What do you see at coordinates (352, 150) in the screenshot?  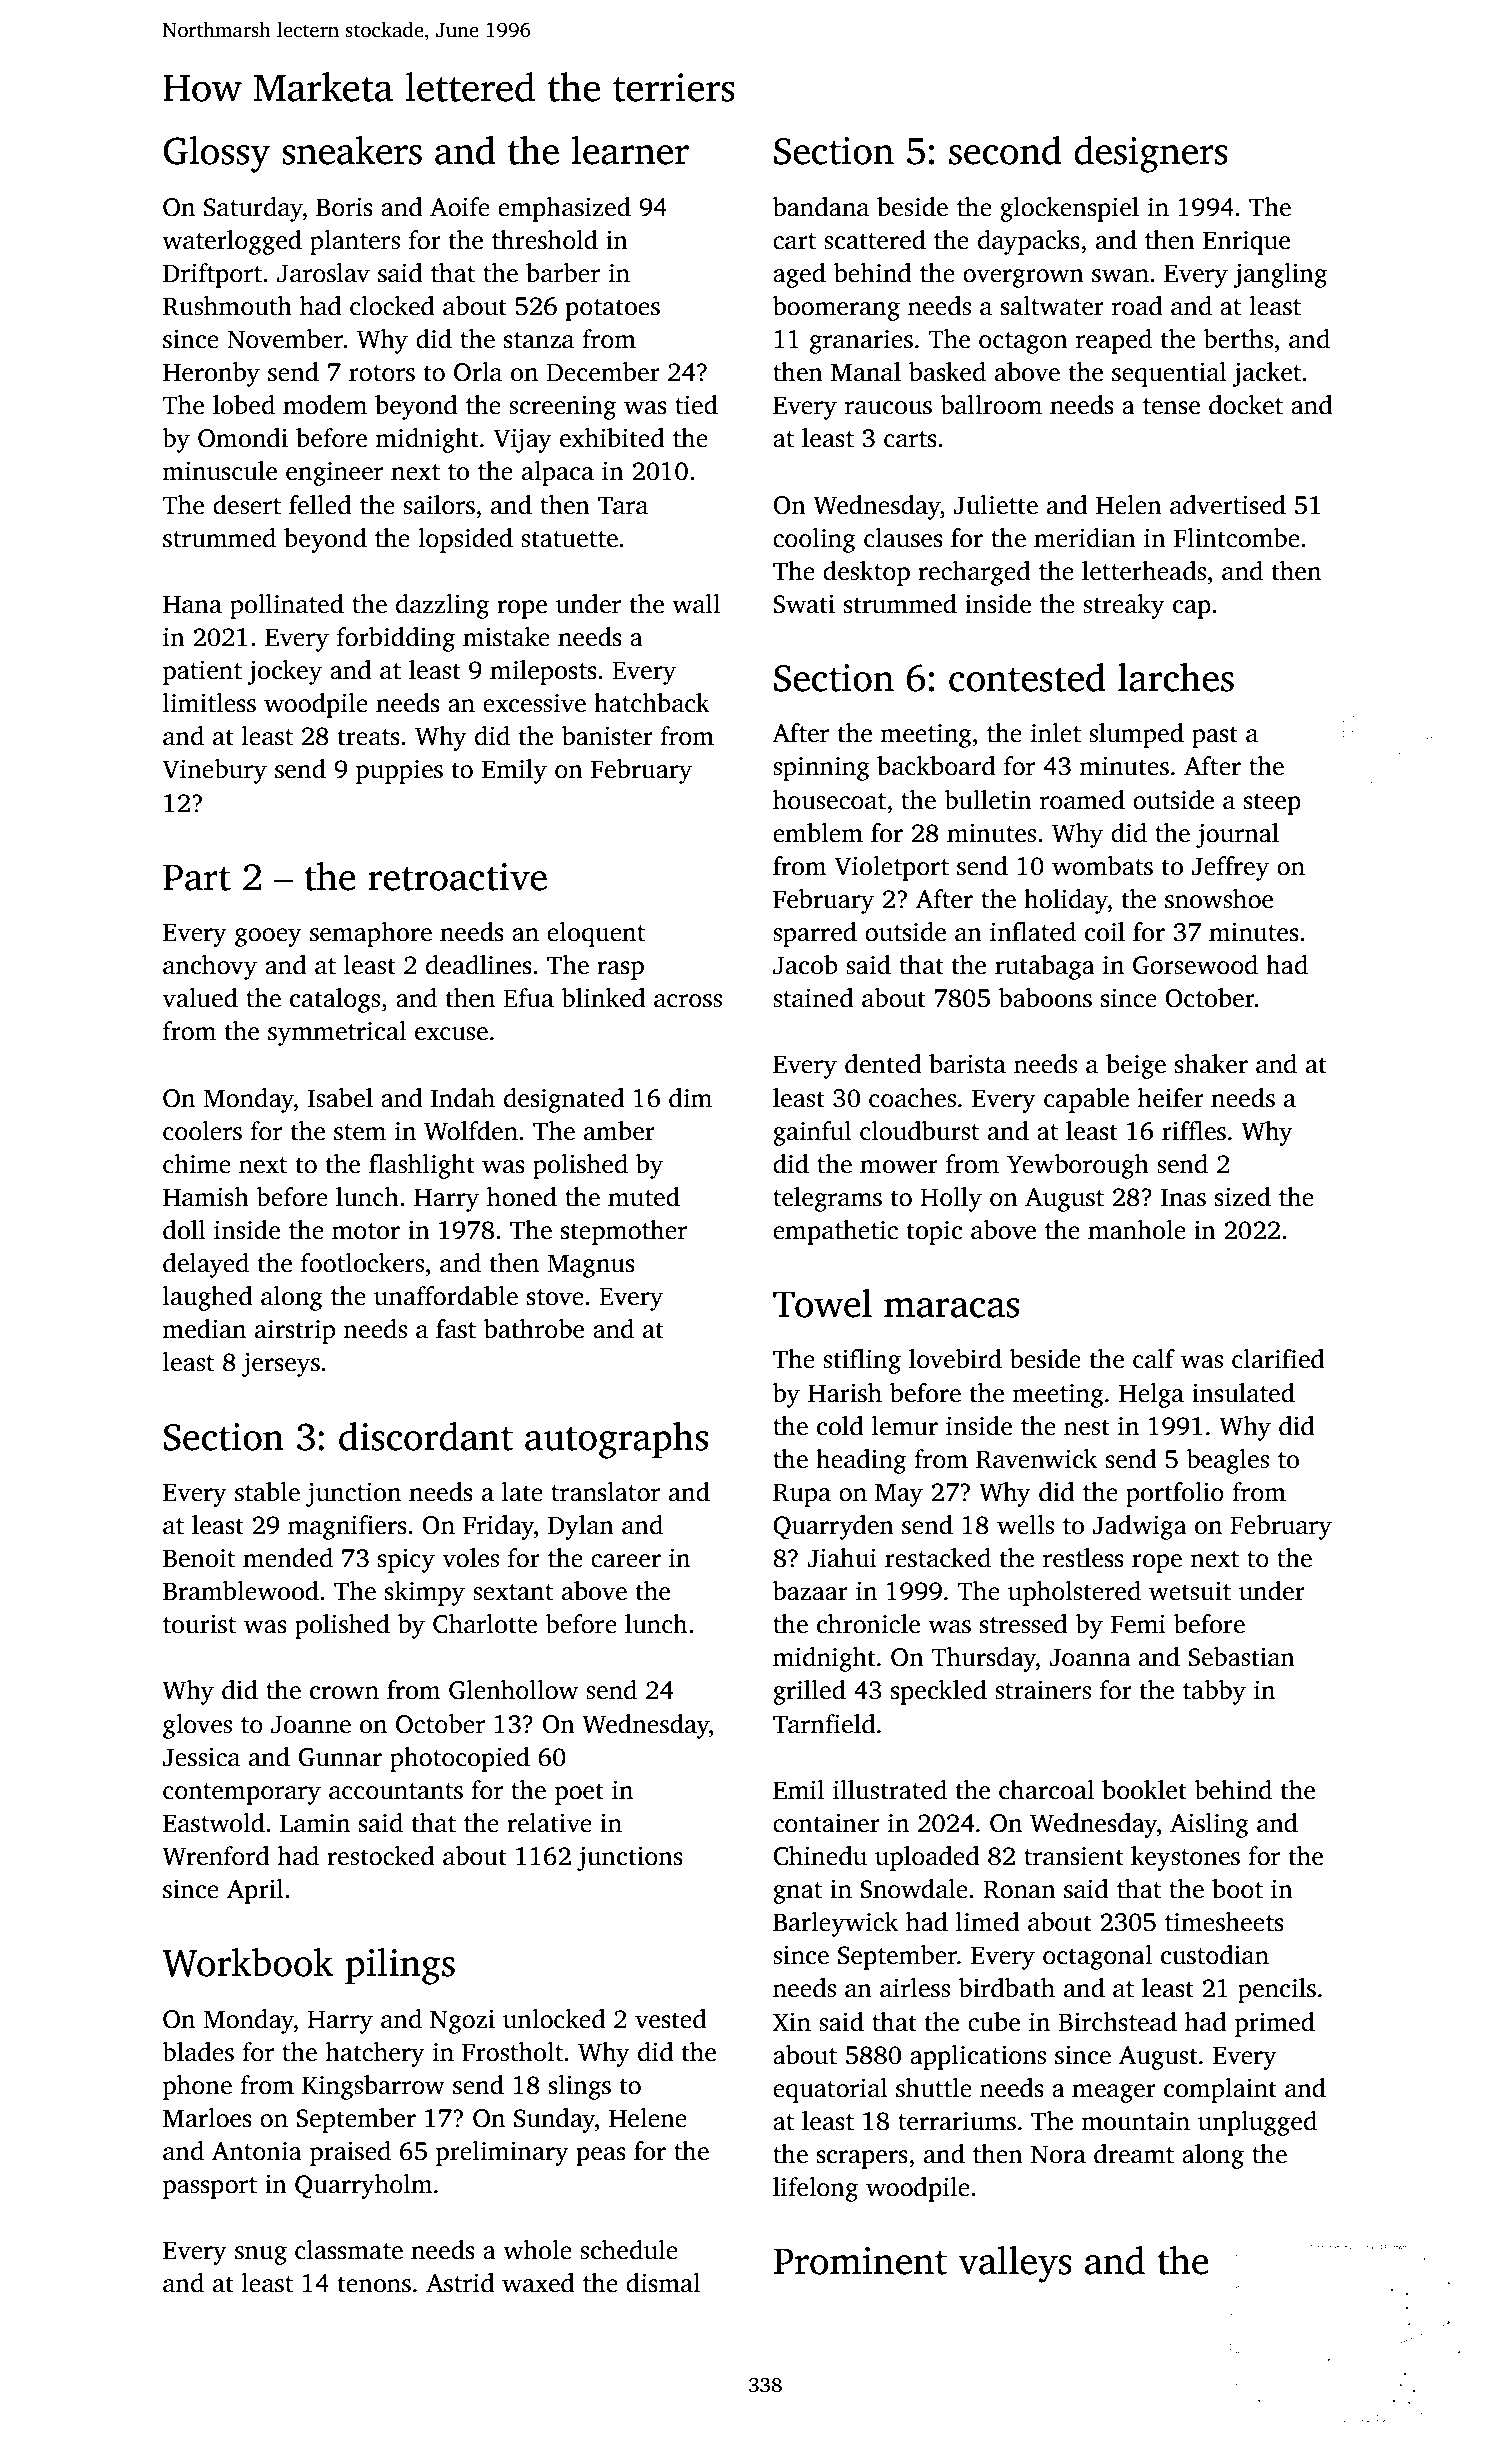 I see `sneakers` at bounding box center [352, 150].
